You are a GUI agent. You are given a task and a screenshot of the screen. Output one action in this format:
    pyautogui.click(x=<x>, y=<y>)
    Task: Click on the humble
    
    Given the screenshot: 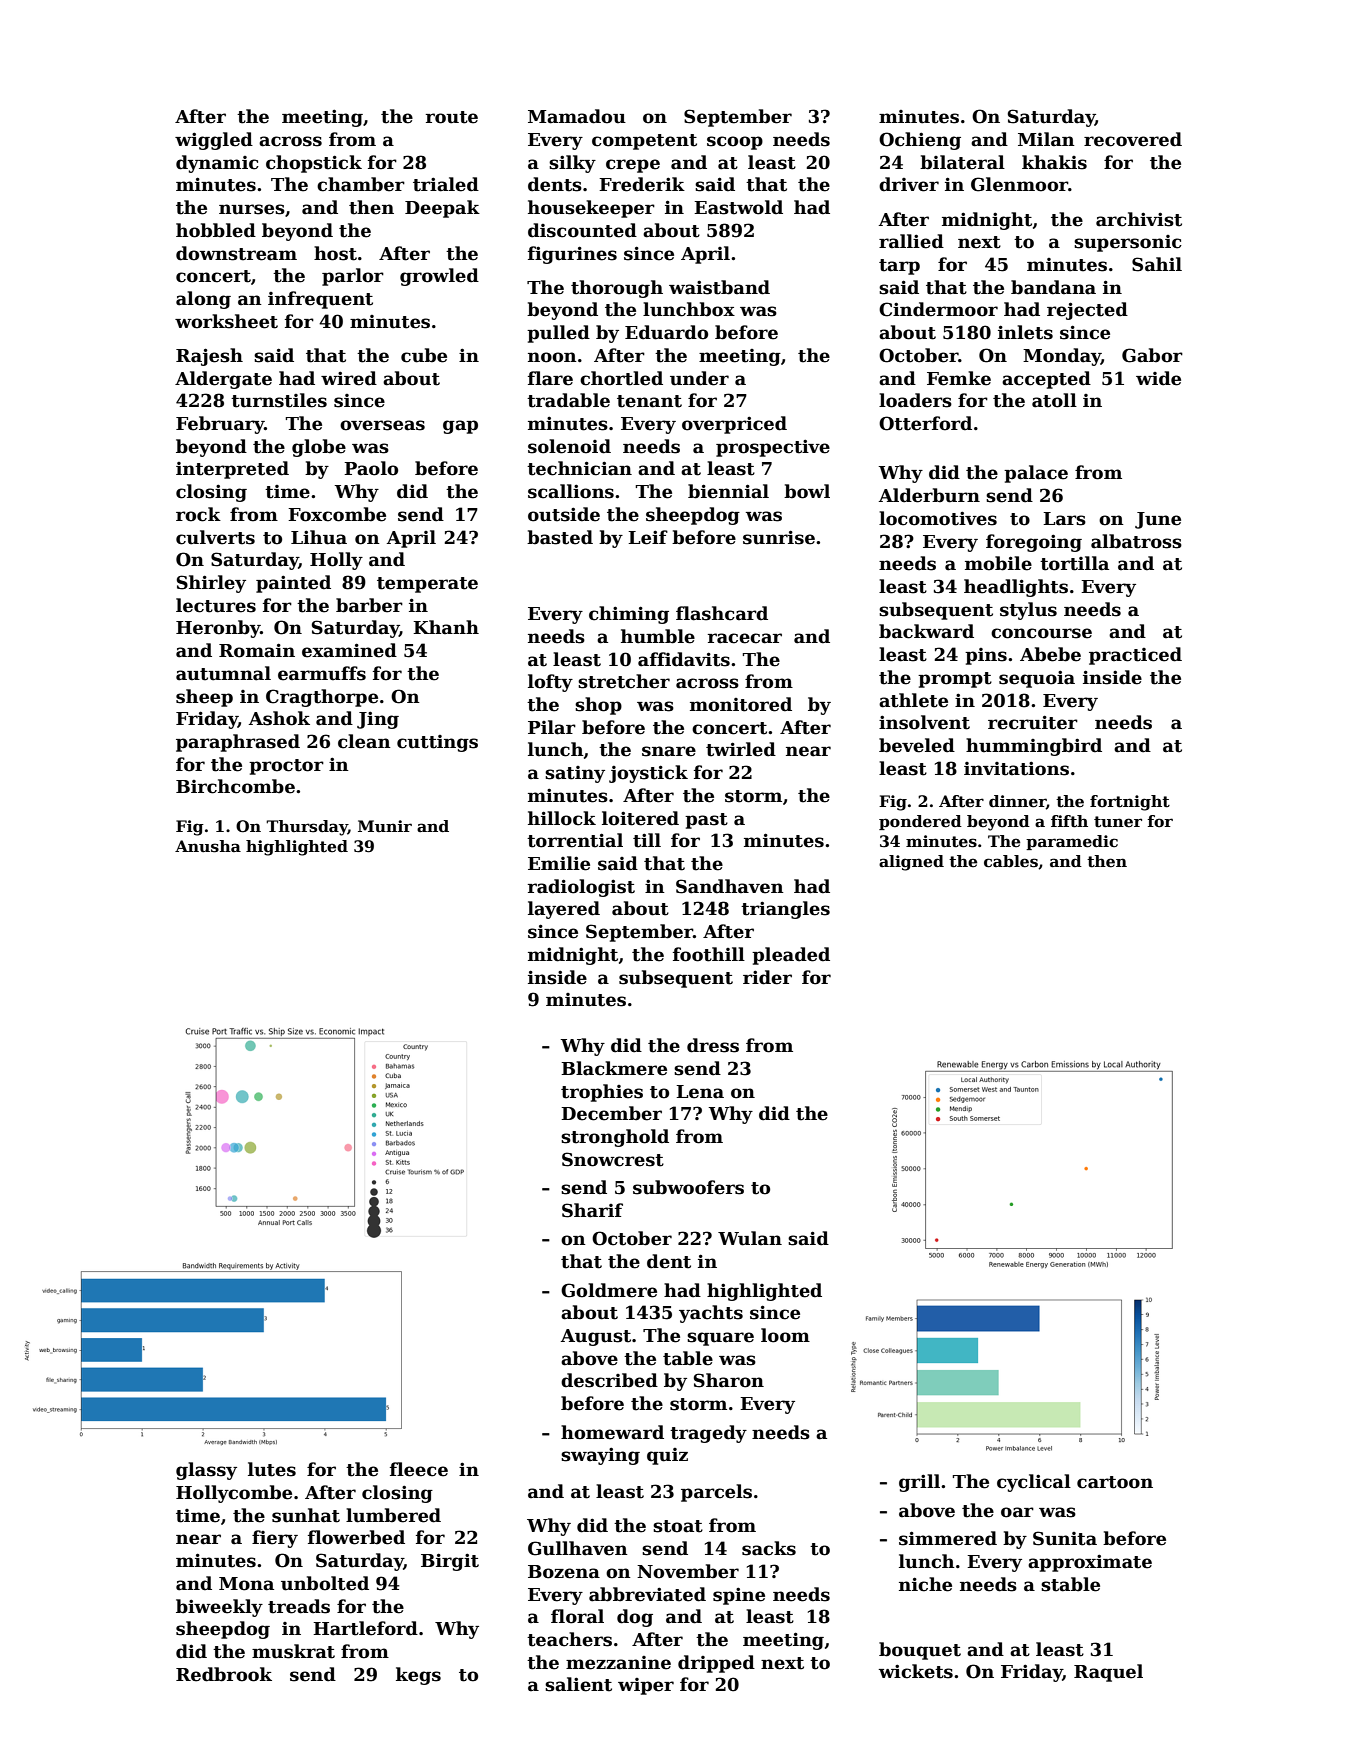 What is the action you would take?
    pyautogui.click(x=658, y=636)
